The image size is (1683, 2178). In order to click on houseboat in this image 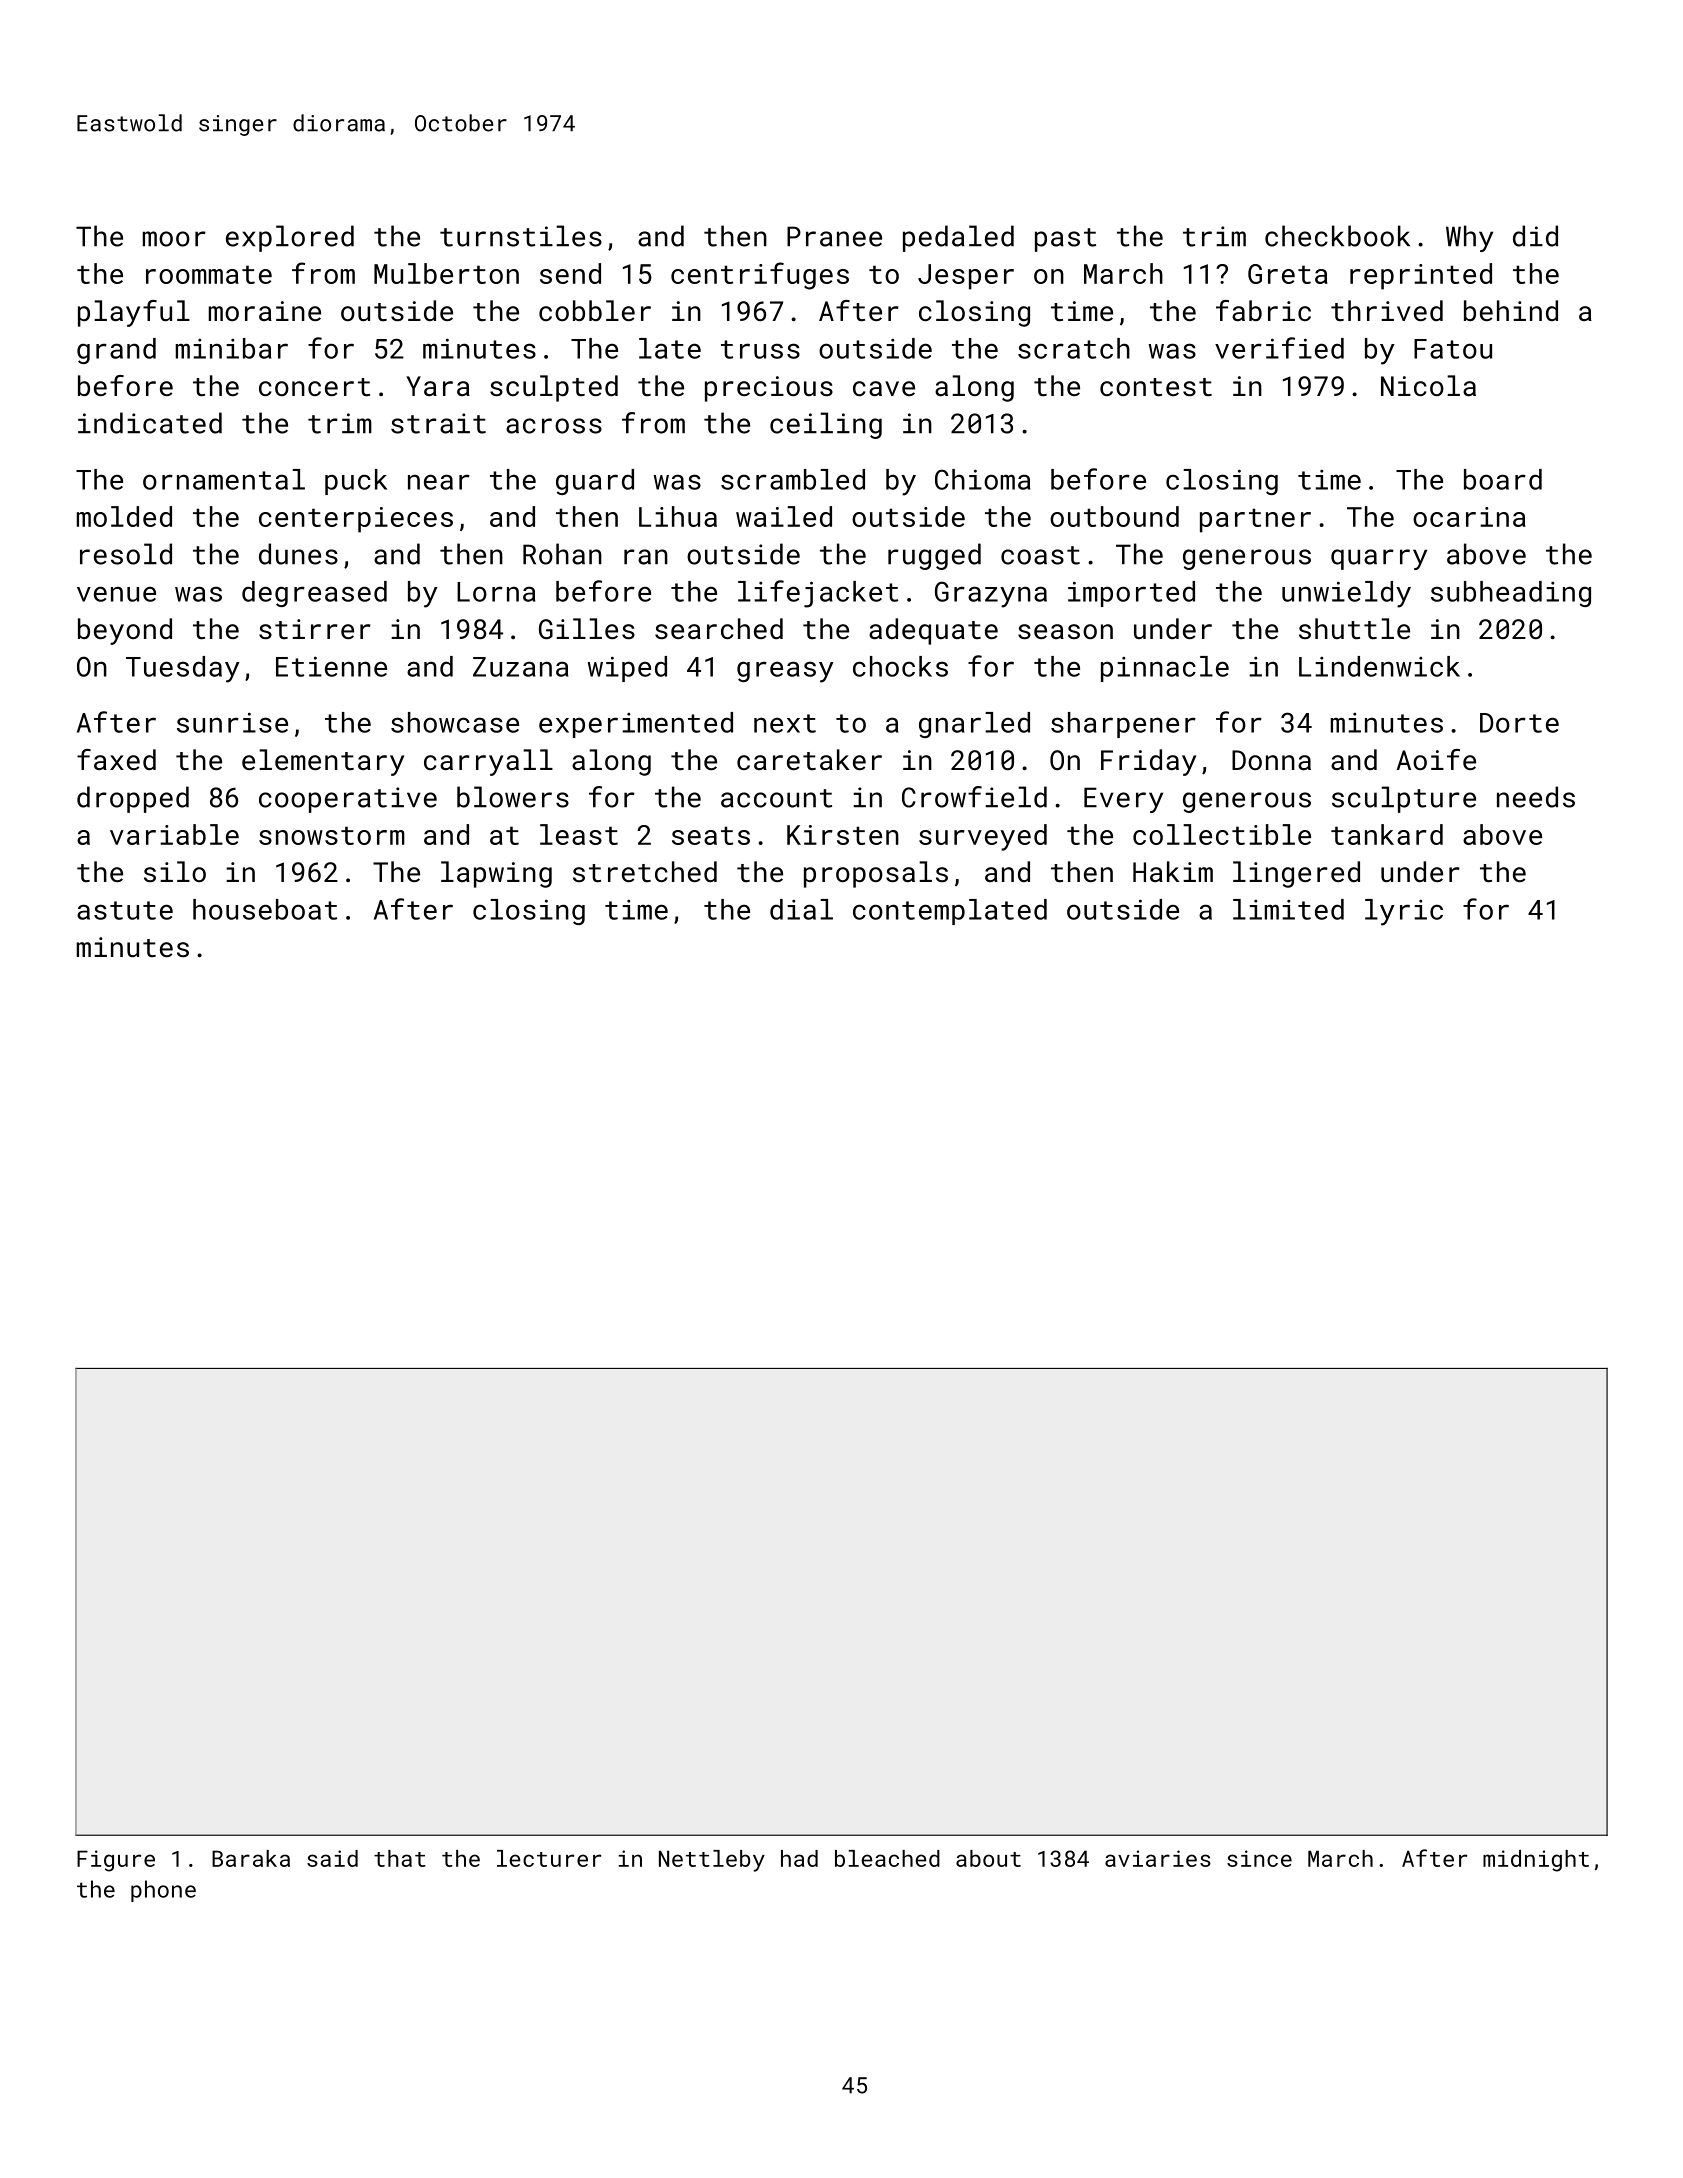, I will do `click(265, 909)`.
